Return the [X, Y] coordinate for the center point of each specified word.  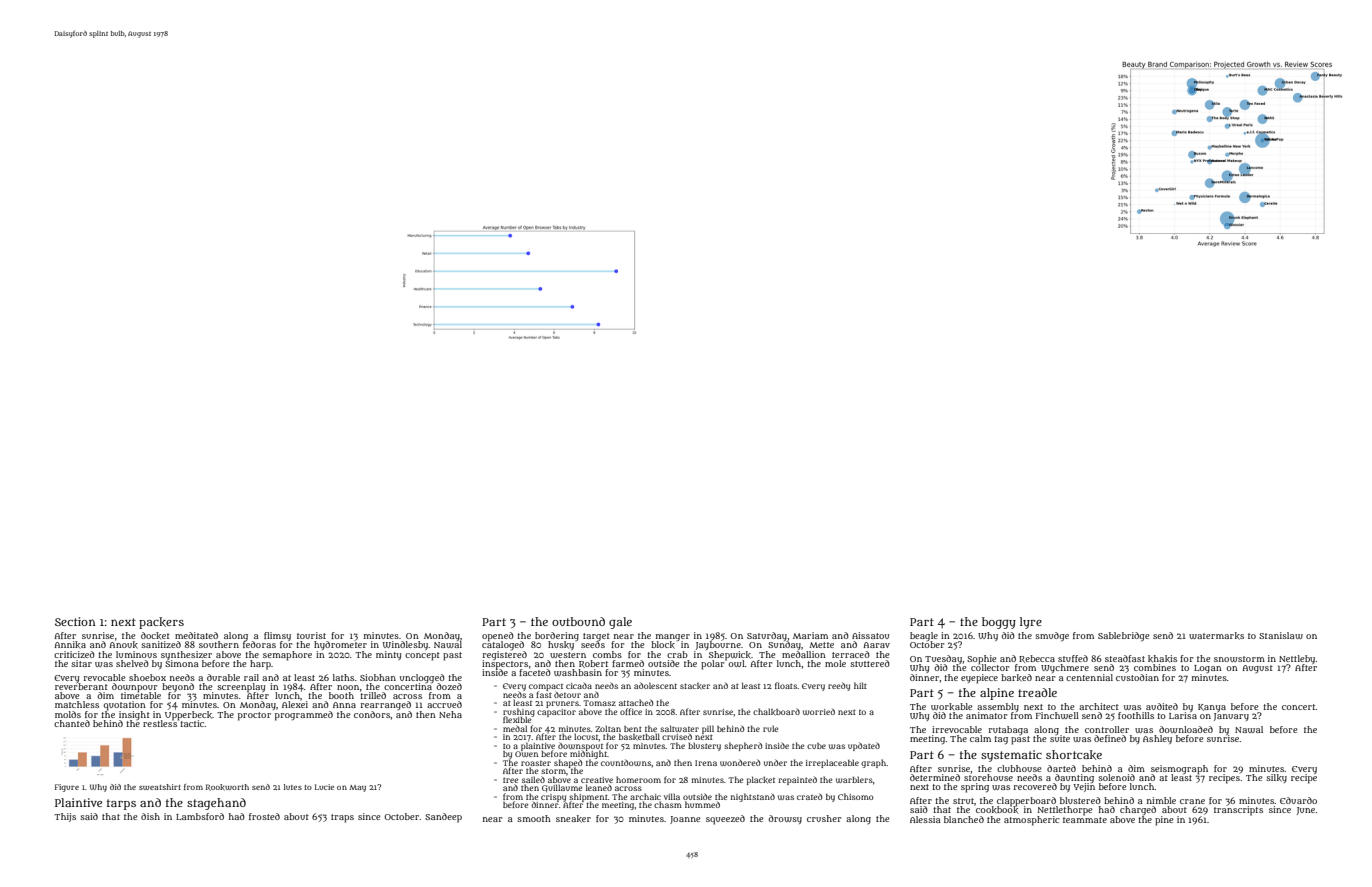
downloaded [1186, 729]
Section [75, 621]
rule [771, 729]
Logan [1208, 669]
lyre [1031, 623]
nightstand [753, 797]
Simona [182, 663]
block [663, 645]
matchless [77, 704]
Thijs [65, 817]
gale [620, 623]
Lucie [324, 787]
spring [975, 788]
